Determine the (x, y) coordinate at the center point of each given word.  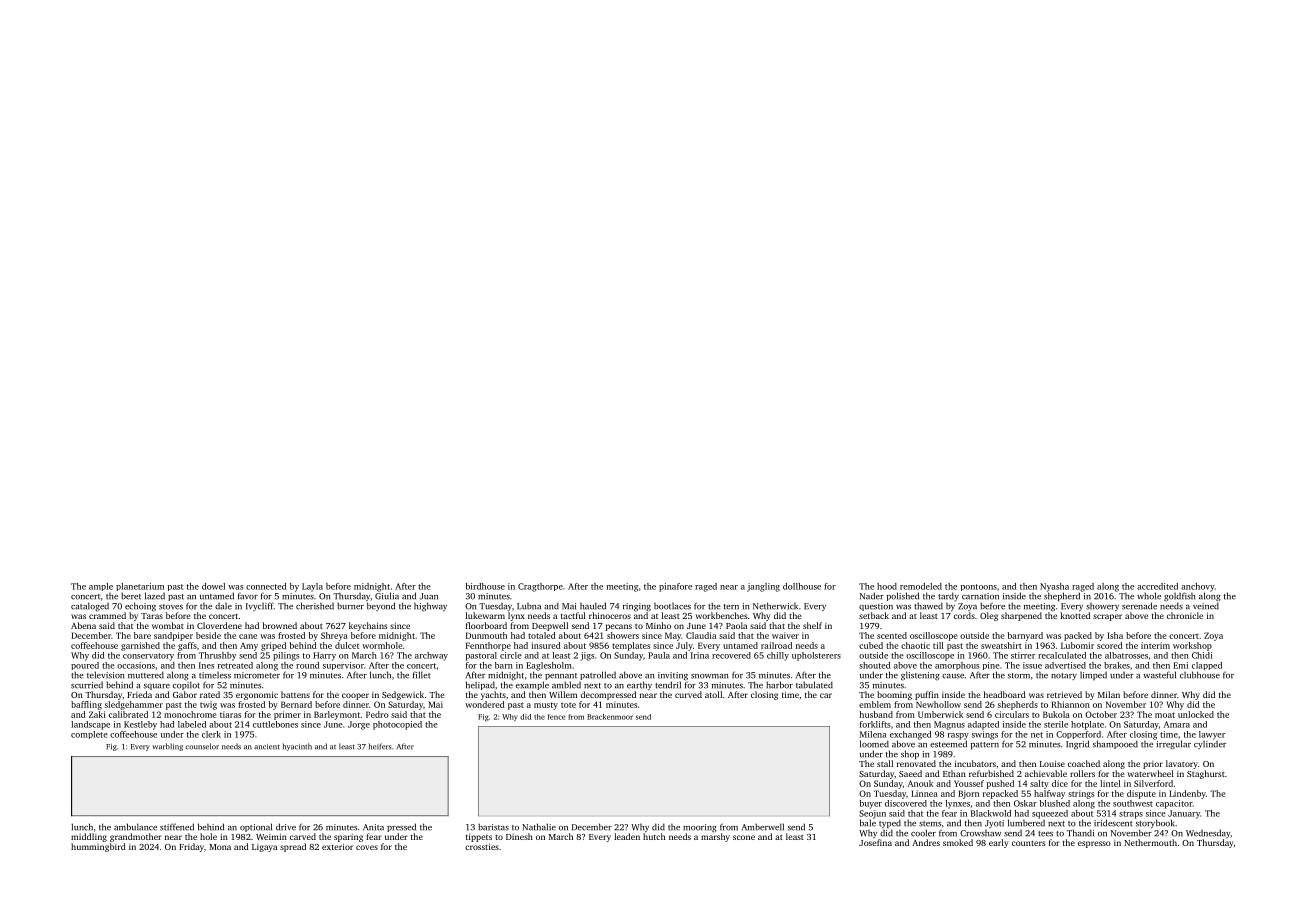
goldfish (1179, 596)
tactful (573, 615)
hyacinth (297, 747)
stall (885, 763)
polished (903, 596)
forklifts (875, 724)
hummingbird (98, 847)
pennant (561, 676)
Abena (83, 625)
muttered (146, 675)
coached (1084, 763)
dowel (213, 586)
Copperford (1078, 735)
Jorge (359, 725)
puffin (927, 695)
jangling (763, 587)
